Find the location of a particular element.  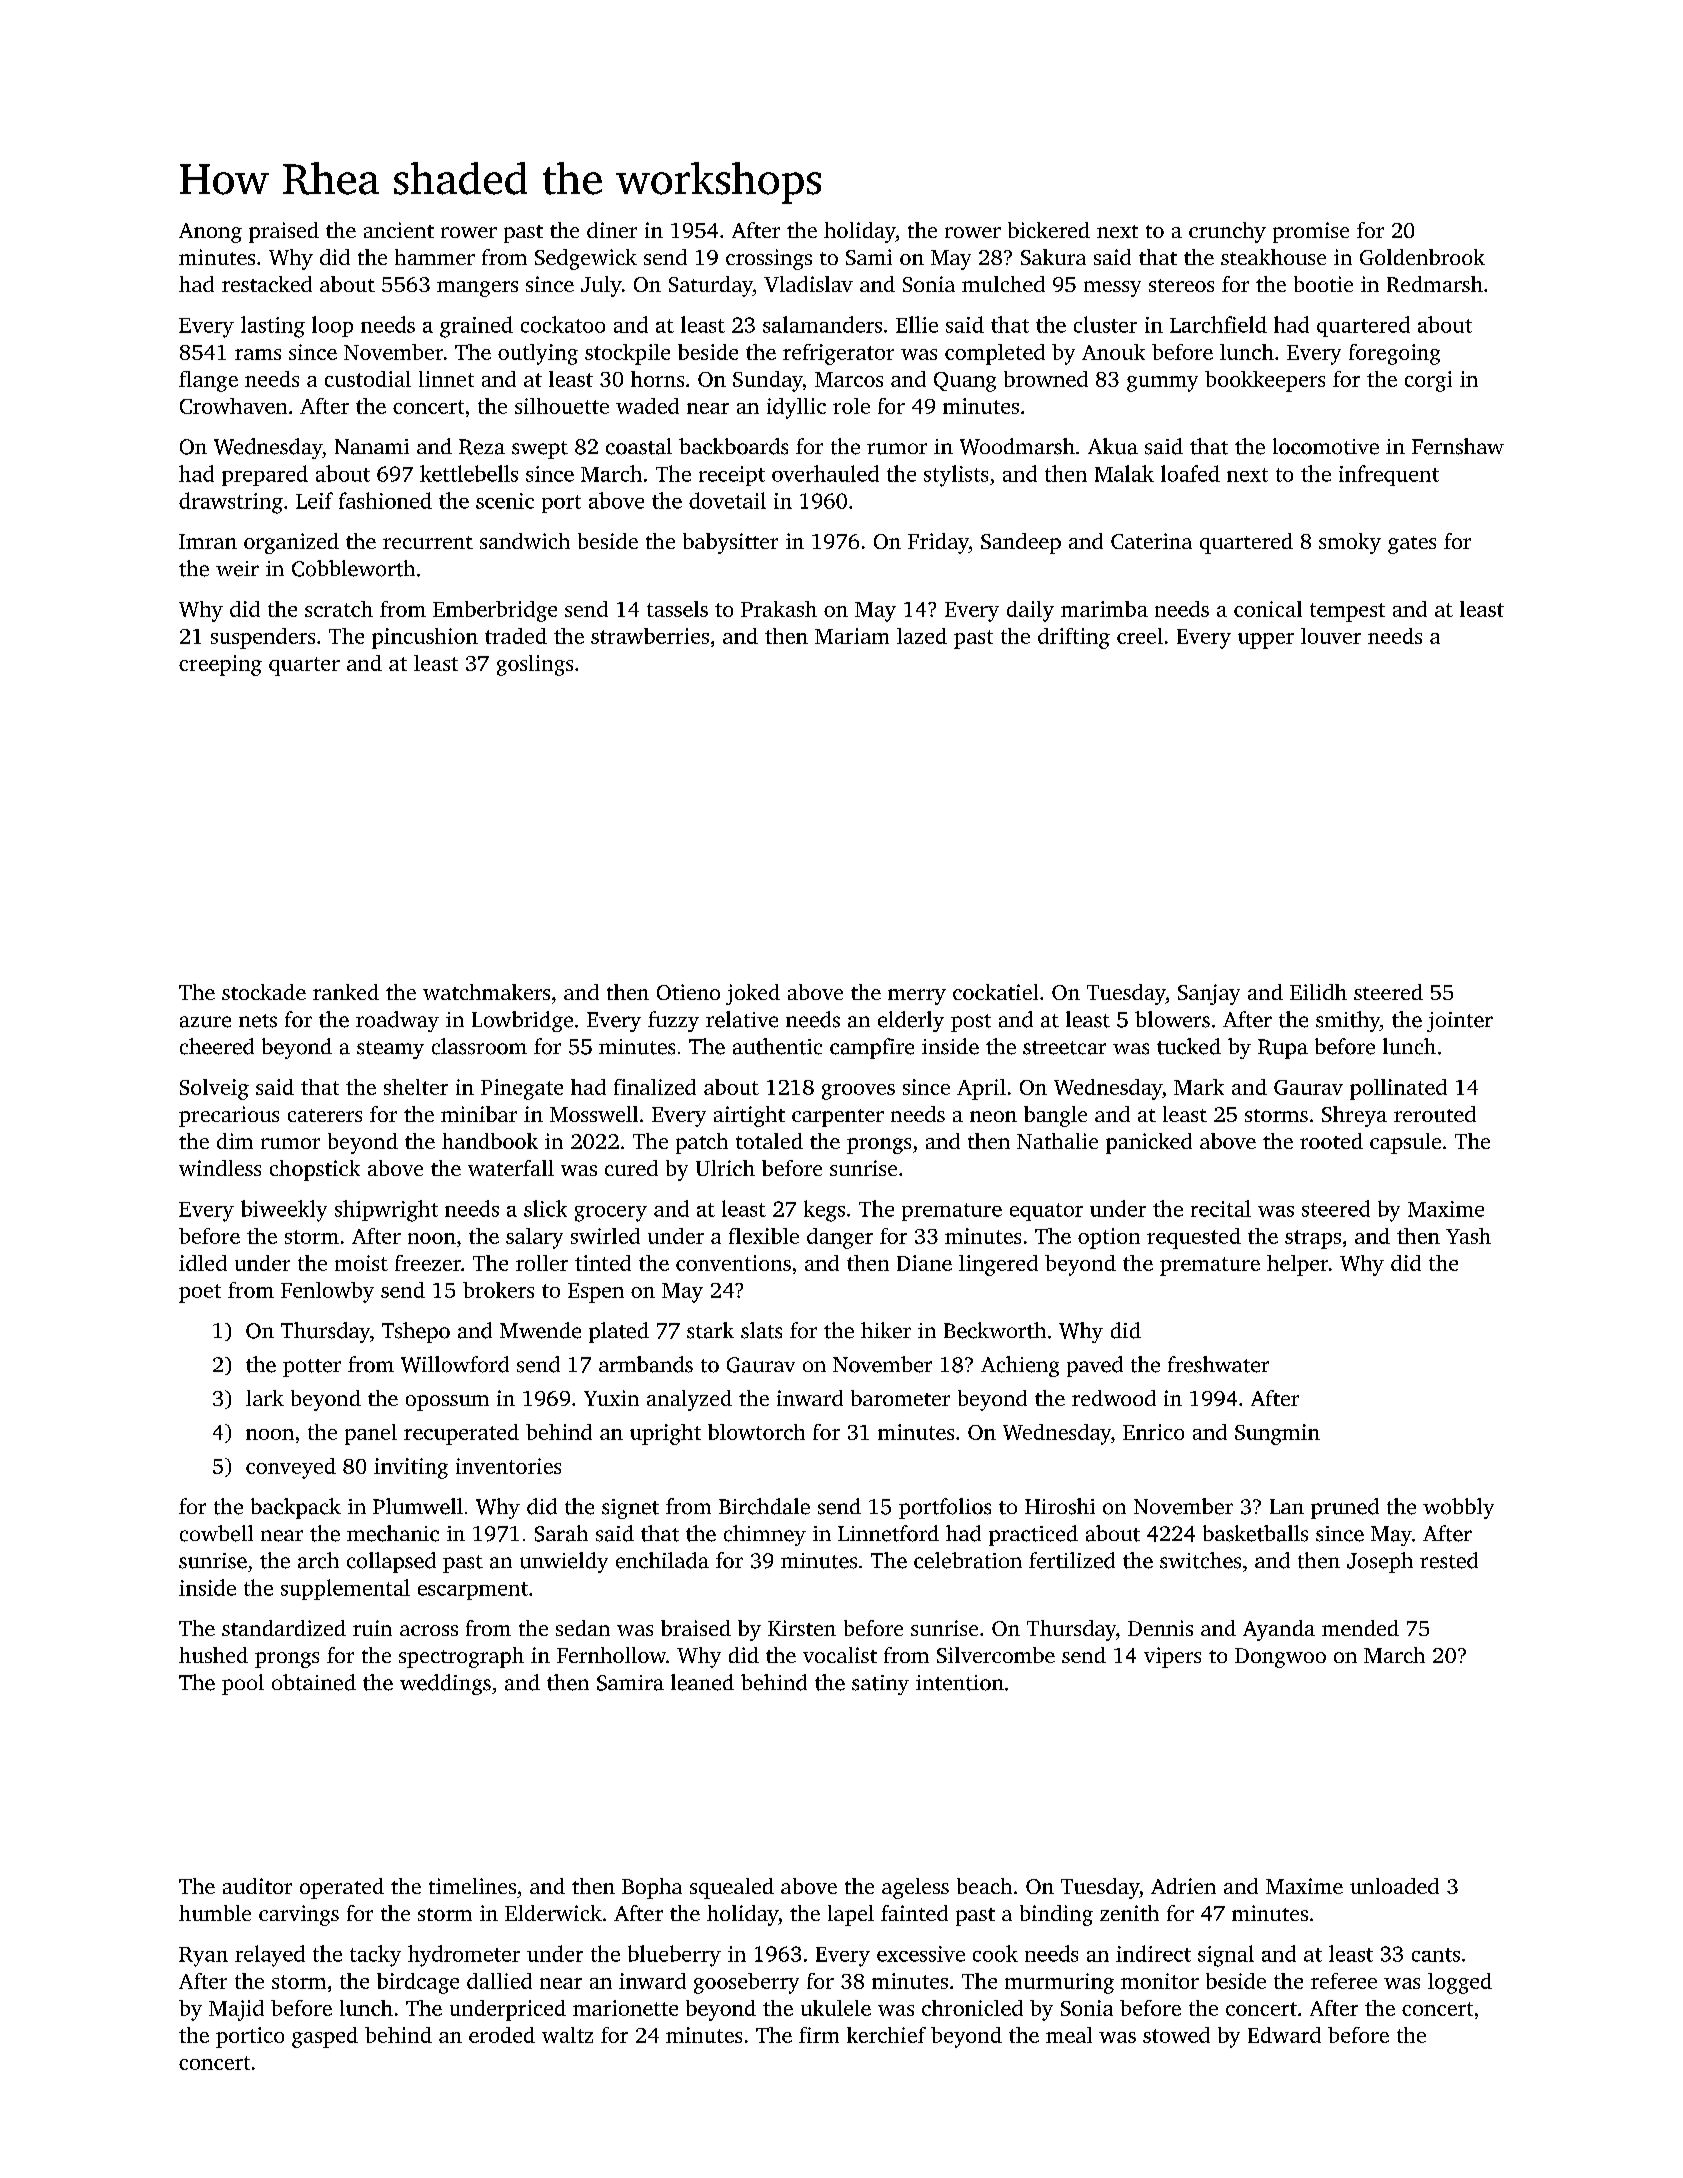

unloaded is located at coordinates (1394, 1886).
